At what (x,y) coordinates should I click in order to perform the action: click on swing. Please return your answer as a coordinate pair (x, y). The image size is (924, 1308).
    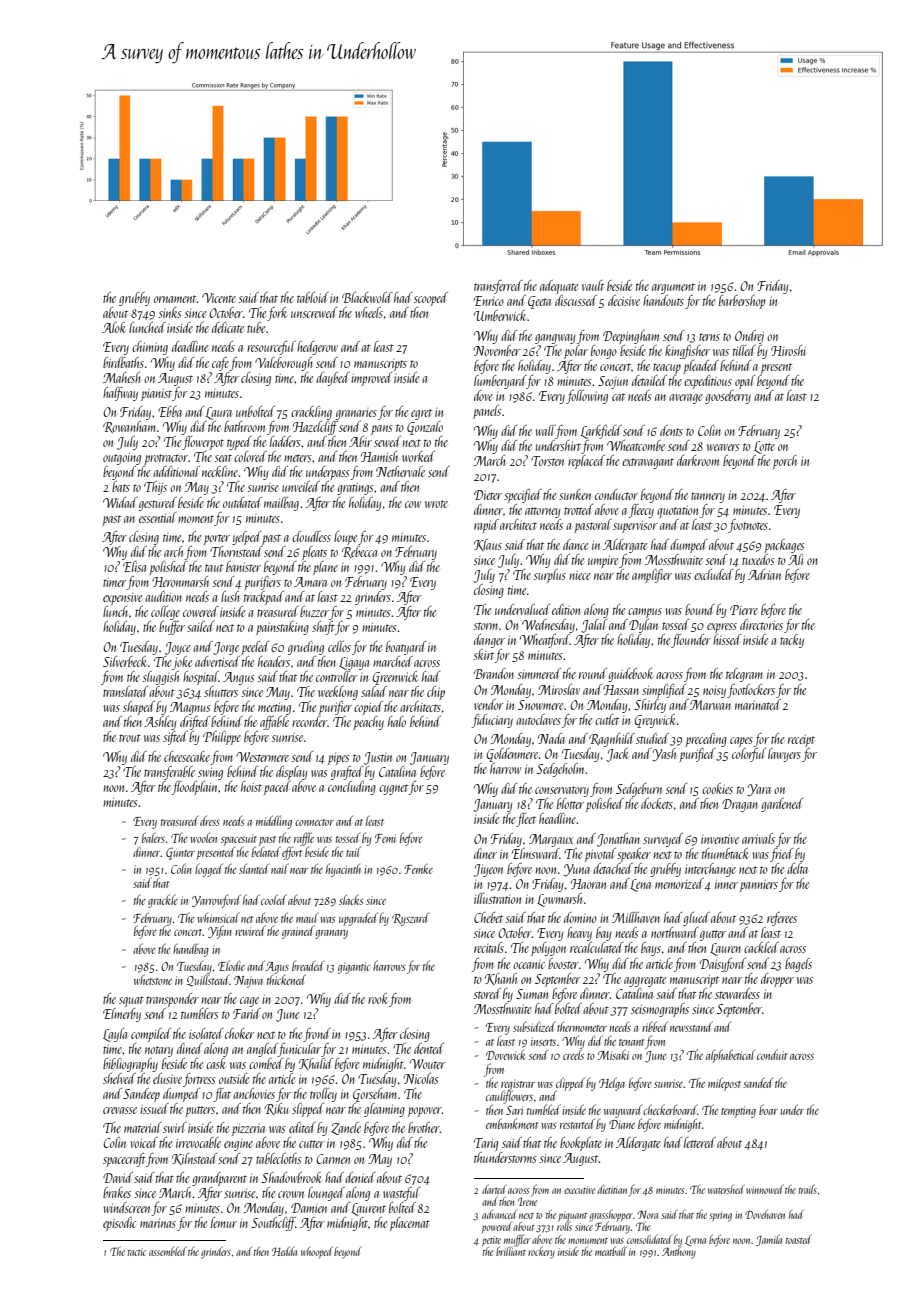
    Looking at the image, I should click on (210, 774).
